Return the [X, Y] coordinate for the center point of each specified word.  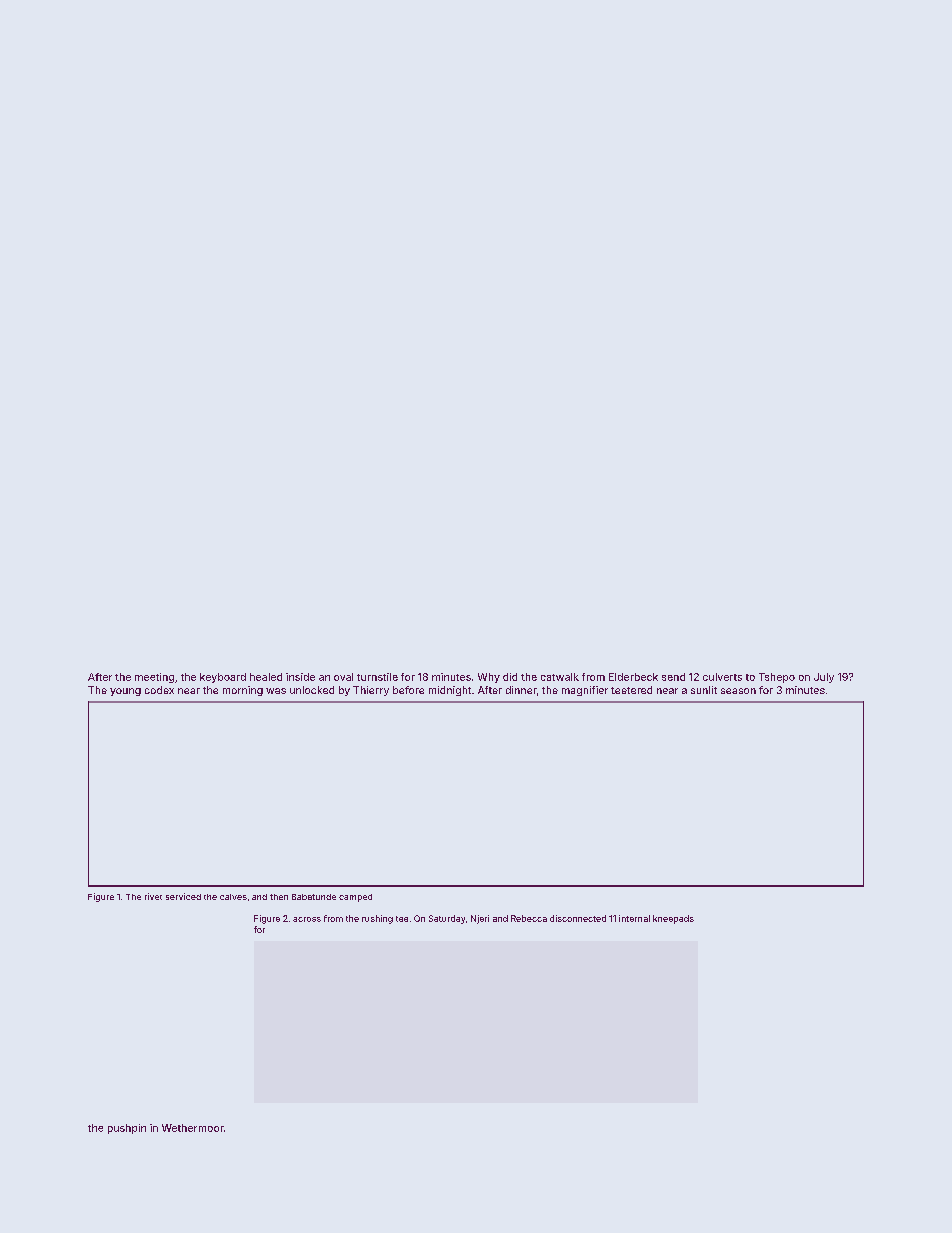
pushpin [127, 1129]
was [276, 691]
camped [355, 898]
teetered [631, 690]
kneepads [673, 919]
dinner [521, 690]
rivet [153, 896]
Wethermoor [193, 1128]
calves [233, 897]
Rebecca [529, 918]
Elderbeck [633, 677]
